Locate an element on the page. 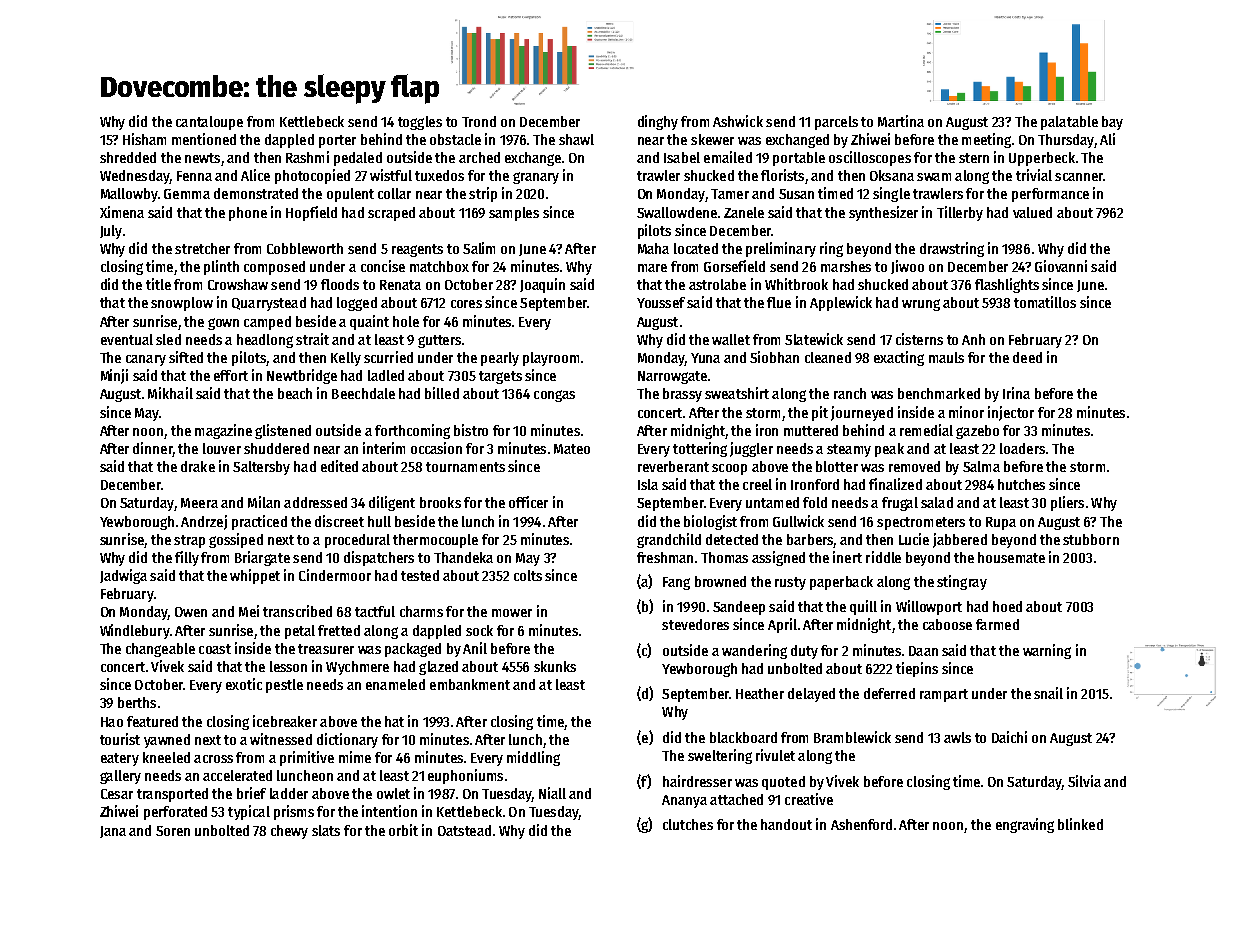 Image resolution: width=1233 pixels, height=952 pixels. Soren is located at coordinates (173, 831).
